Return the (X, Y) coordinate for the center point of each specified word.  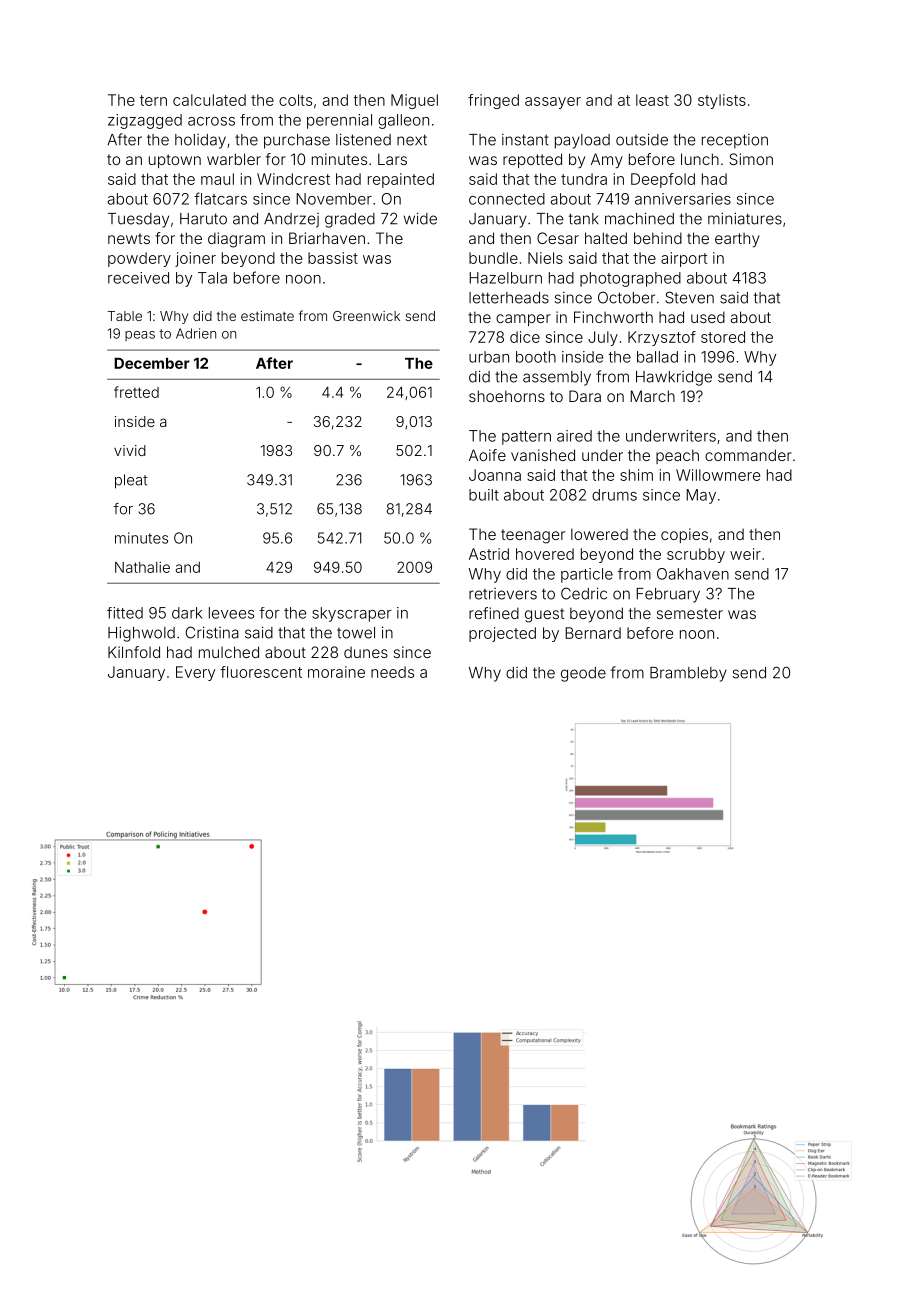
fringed (493, 101)
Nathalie (142, 567)
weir (745, 554)
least (652, 100)
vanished (543, 455)
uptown (175, 161)
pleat (131, 481)
